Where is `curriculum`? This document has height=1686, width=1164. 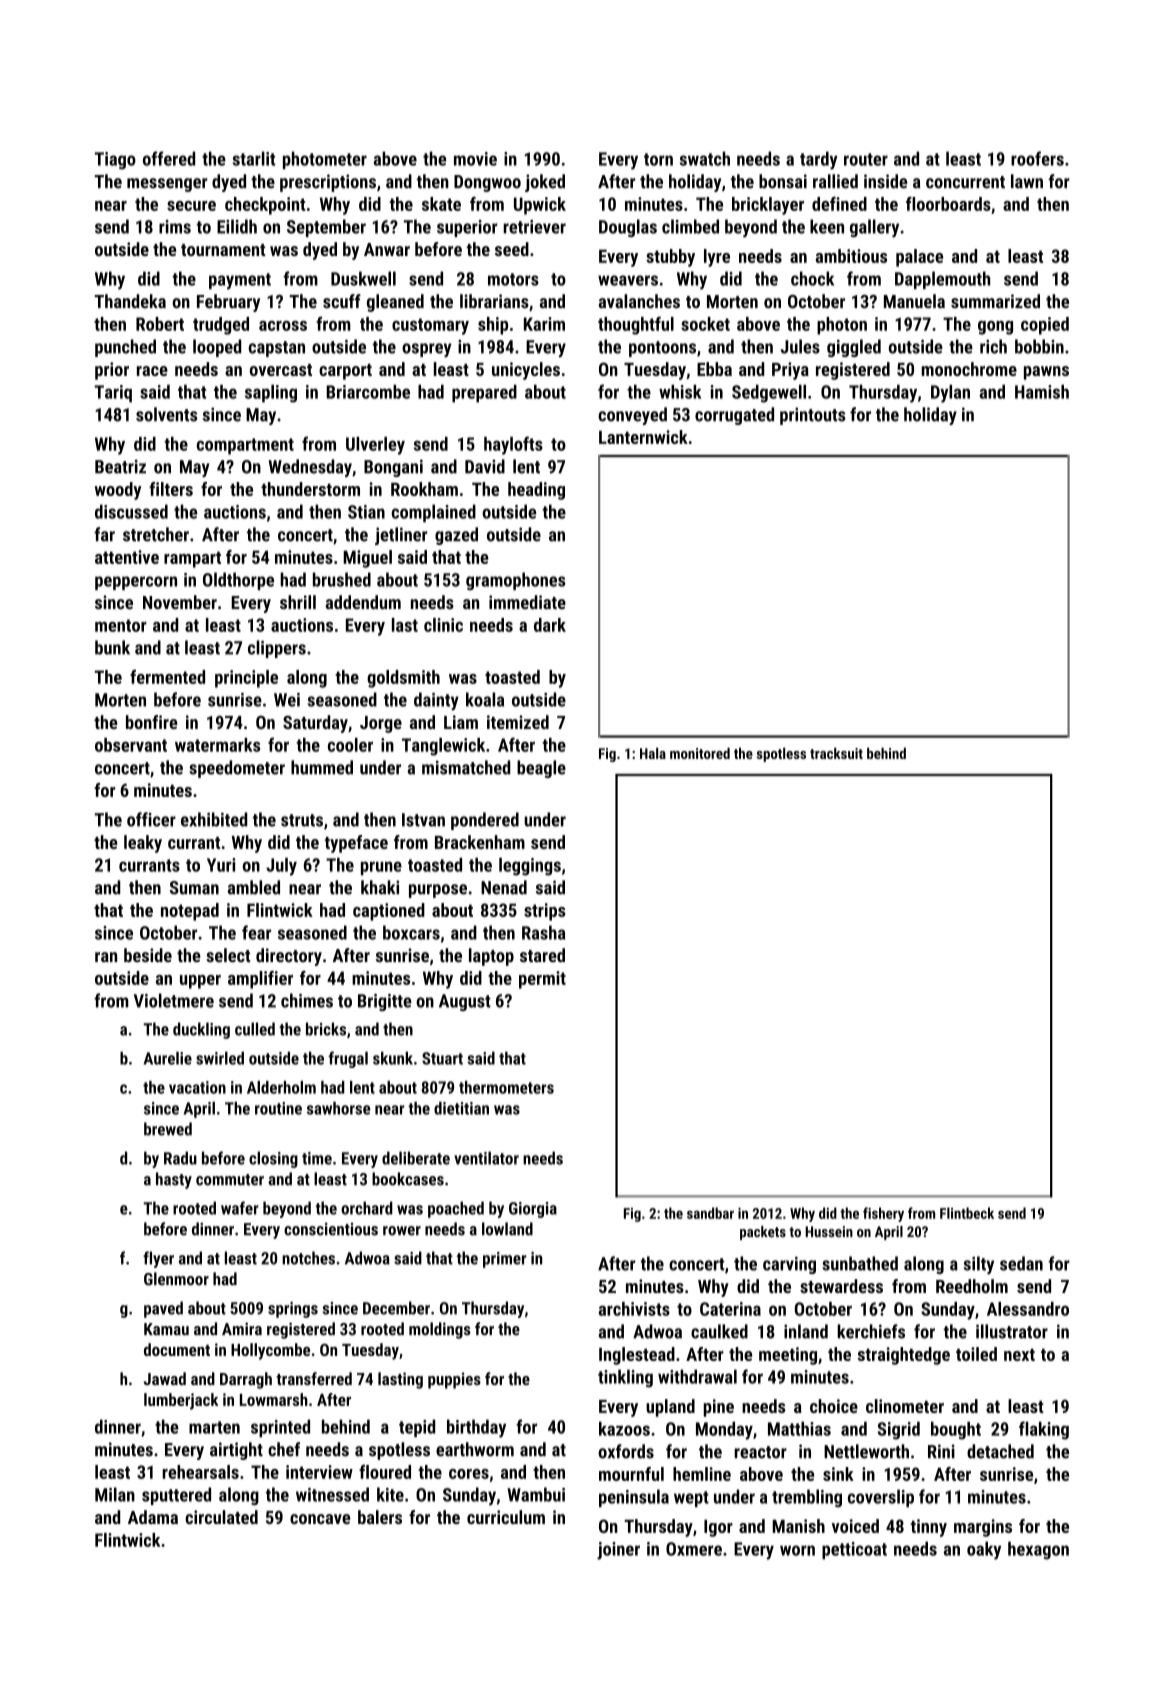 curriculum is located at coordinates (506, 1517).
